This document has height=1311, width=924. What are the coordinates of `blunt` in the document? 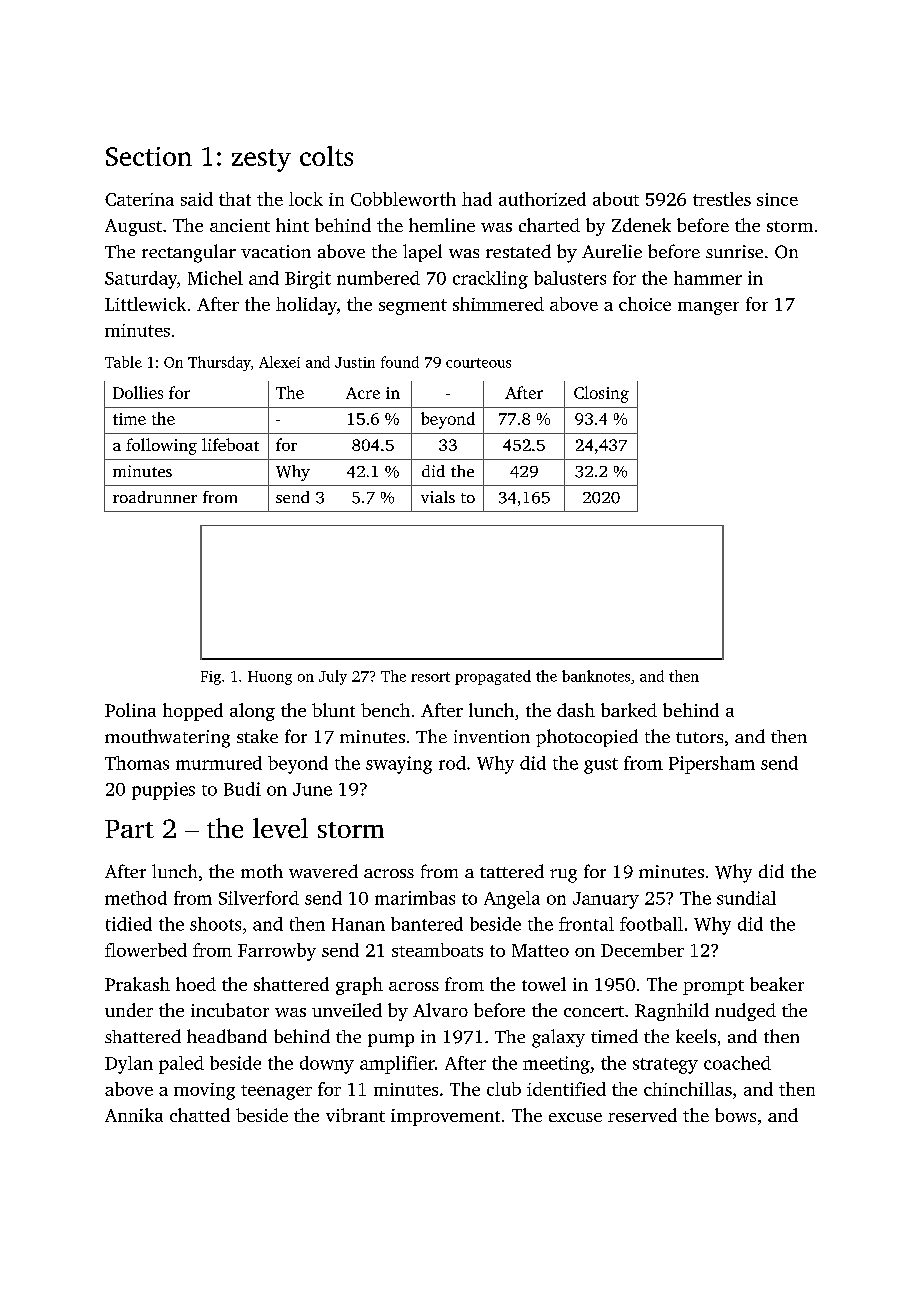 It's located at (333, 710).
